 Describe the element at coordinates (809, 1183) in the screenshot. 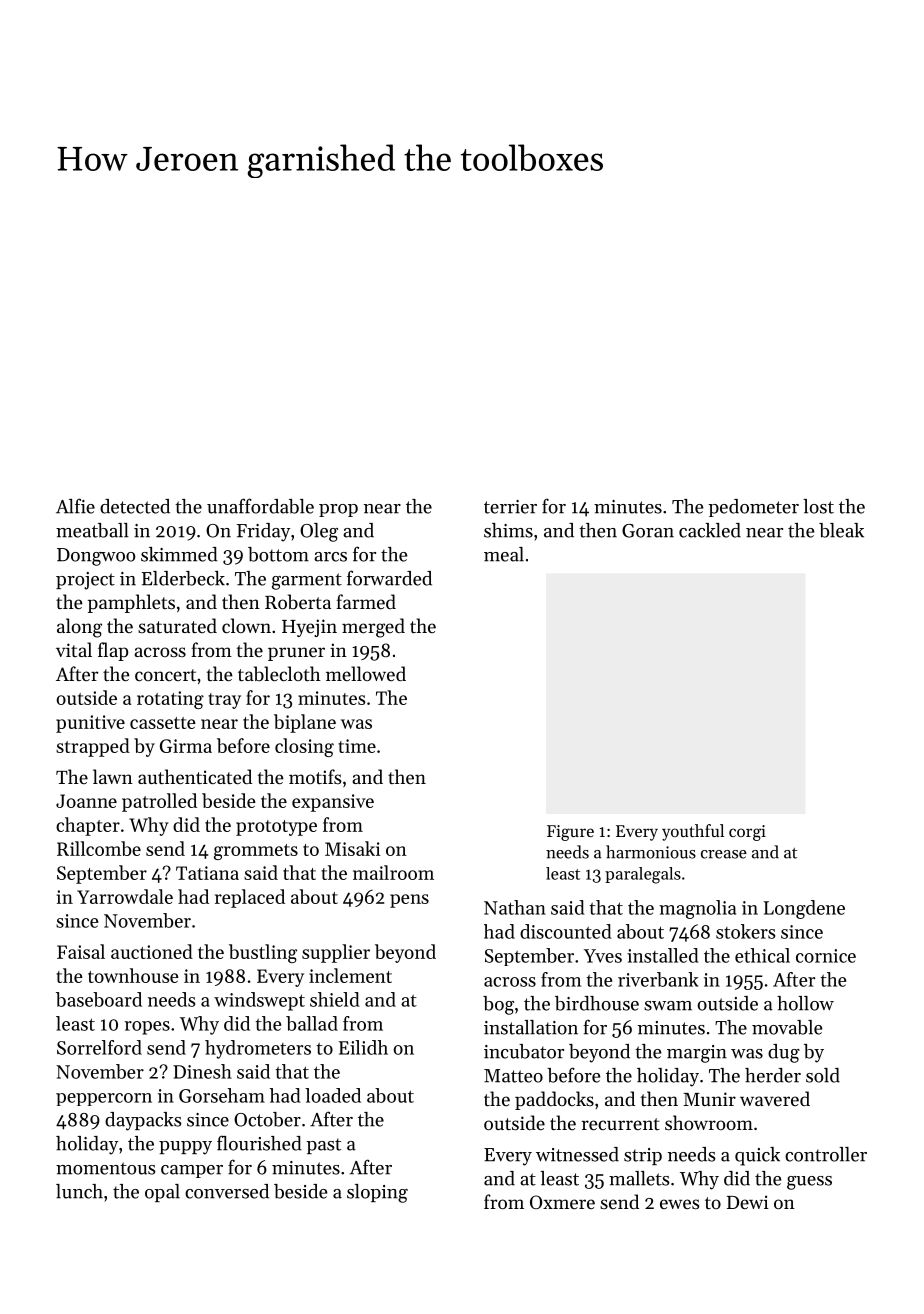

I see `guess` at that location.
